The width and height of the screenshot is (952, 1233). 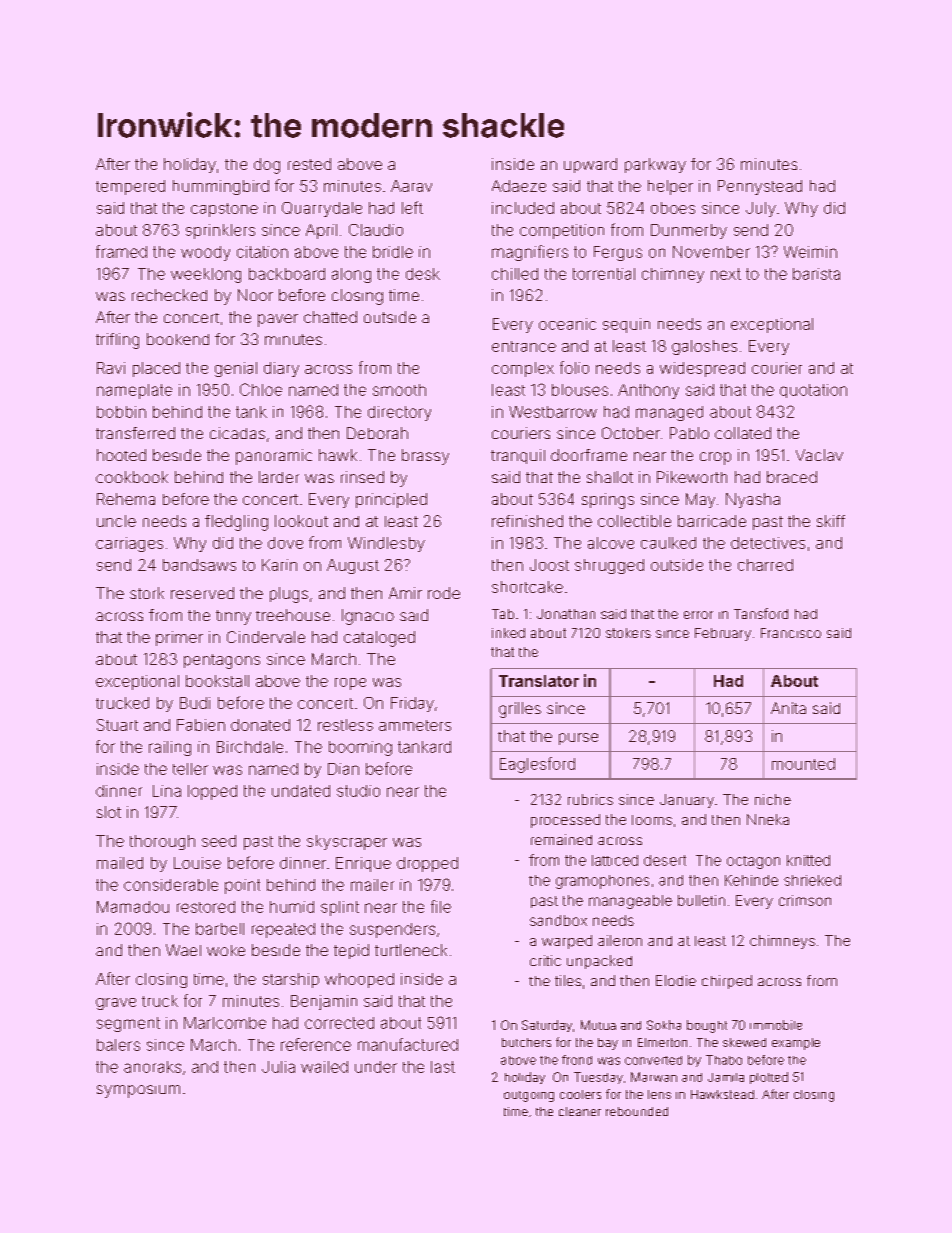 I want to click on Pikeworth, so click(x=692, y=477).
